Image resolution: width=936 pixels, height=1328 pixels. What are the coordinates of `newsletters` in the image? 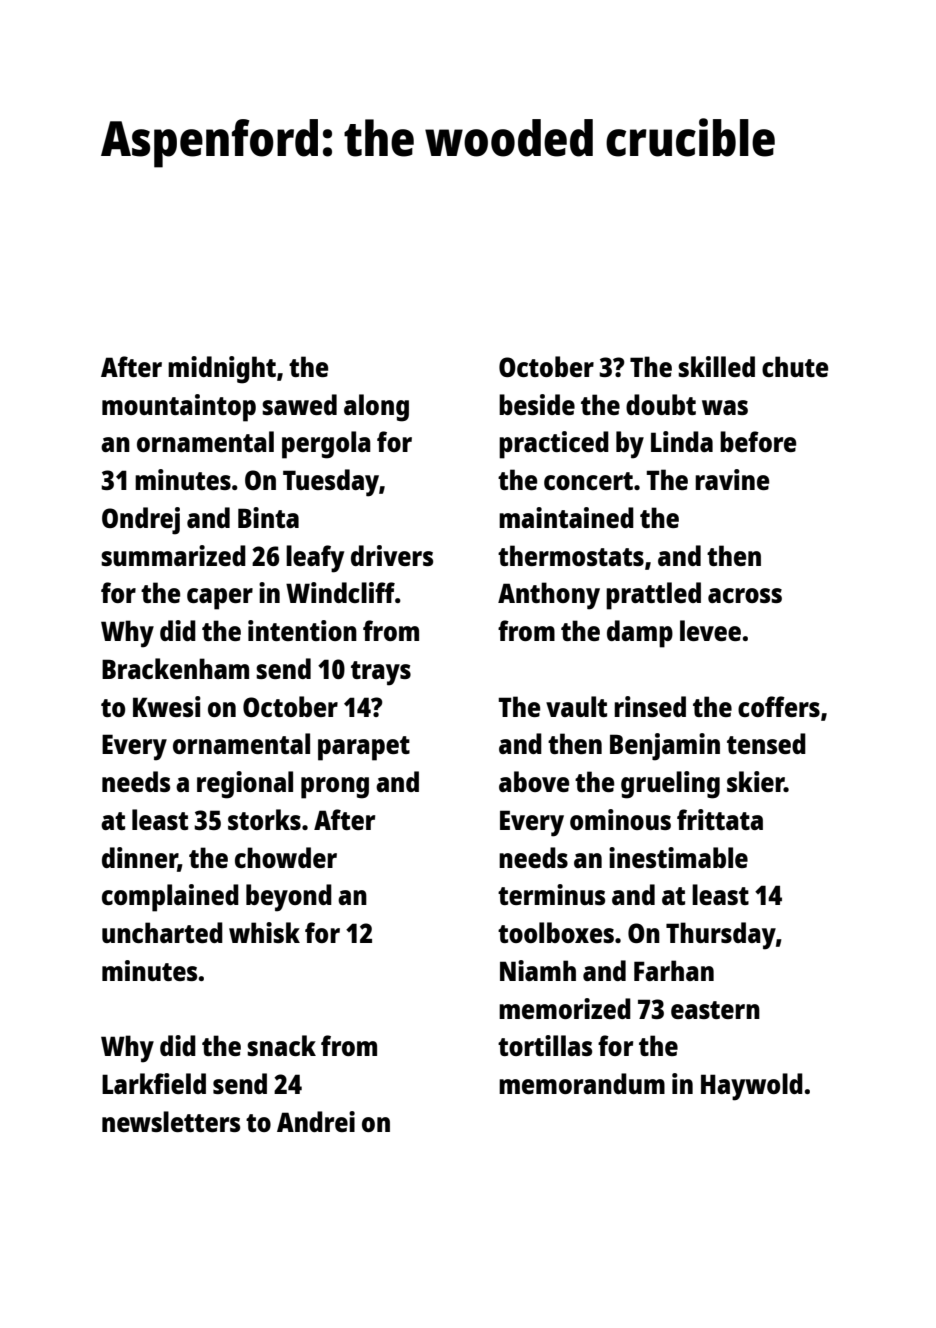 It's located at (171, 1121).
